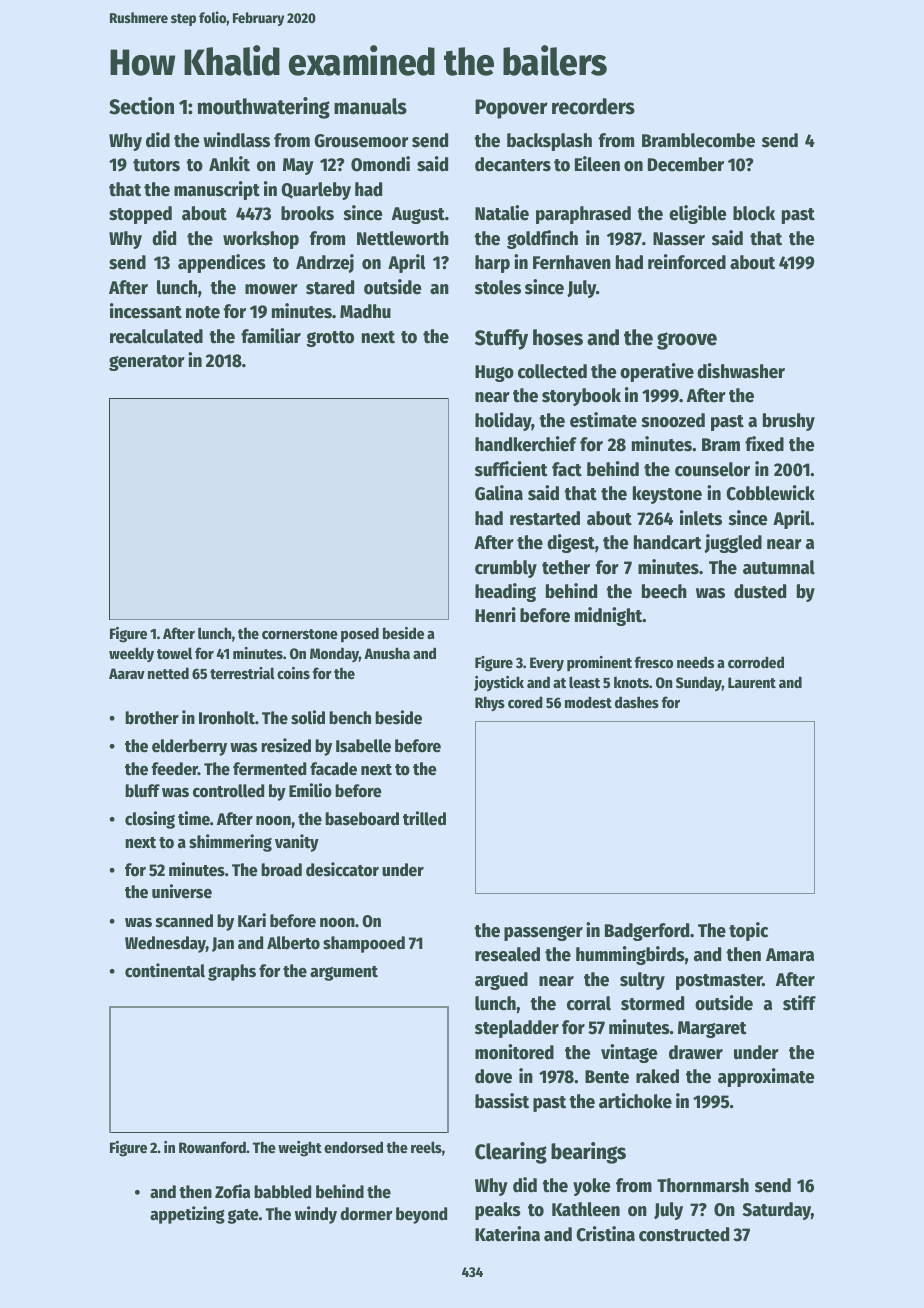  What do you see at coordinates (333, 769) in the screenshot?
I see `facade` at bounding box center [333, 769].
